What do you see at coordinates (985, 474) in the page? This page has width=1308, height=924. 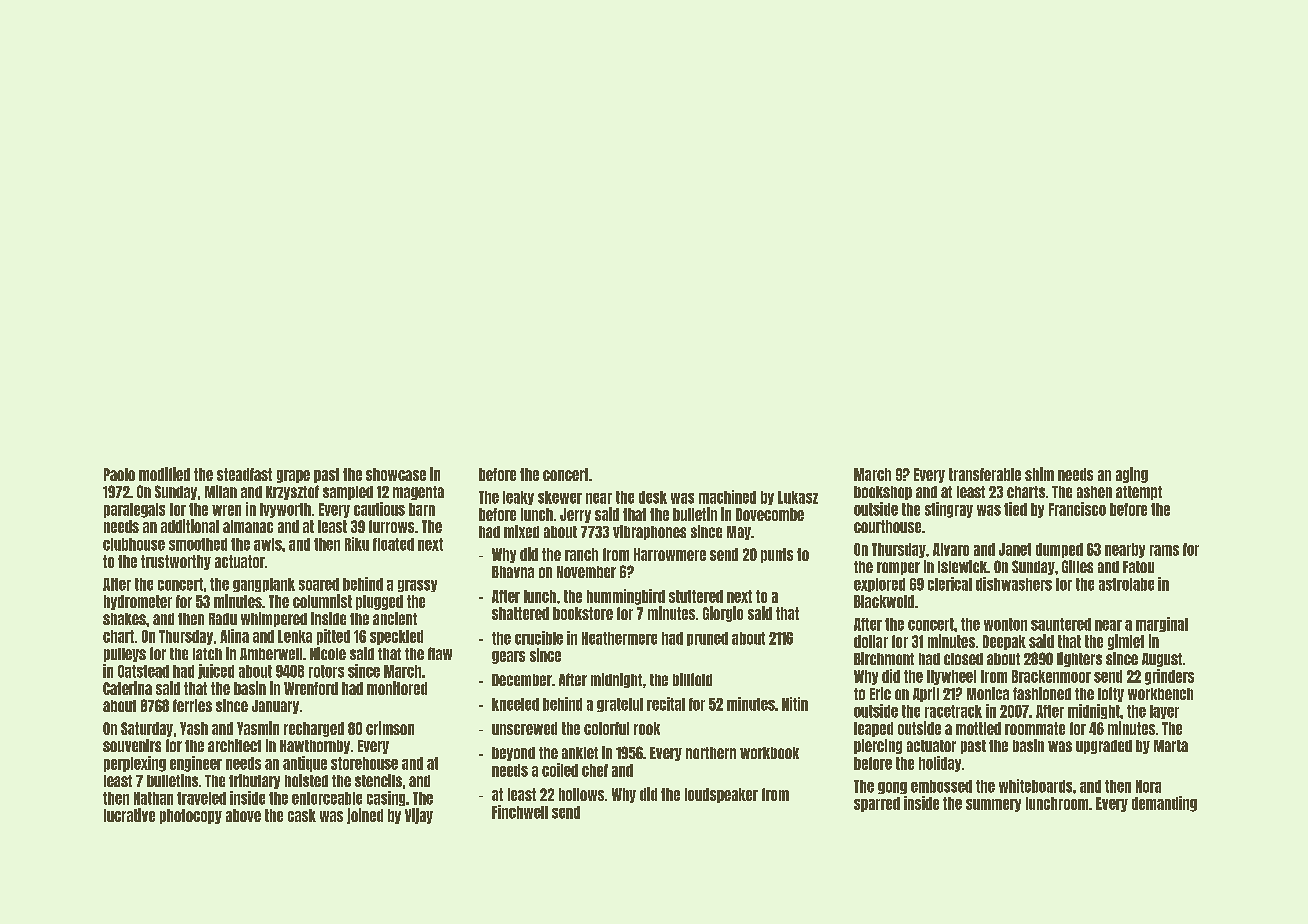 I see `transferable` at bounding box center [985, 474].
